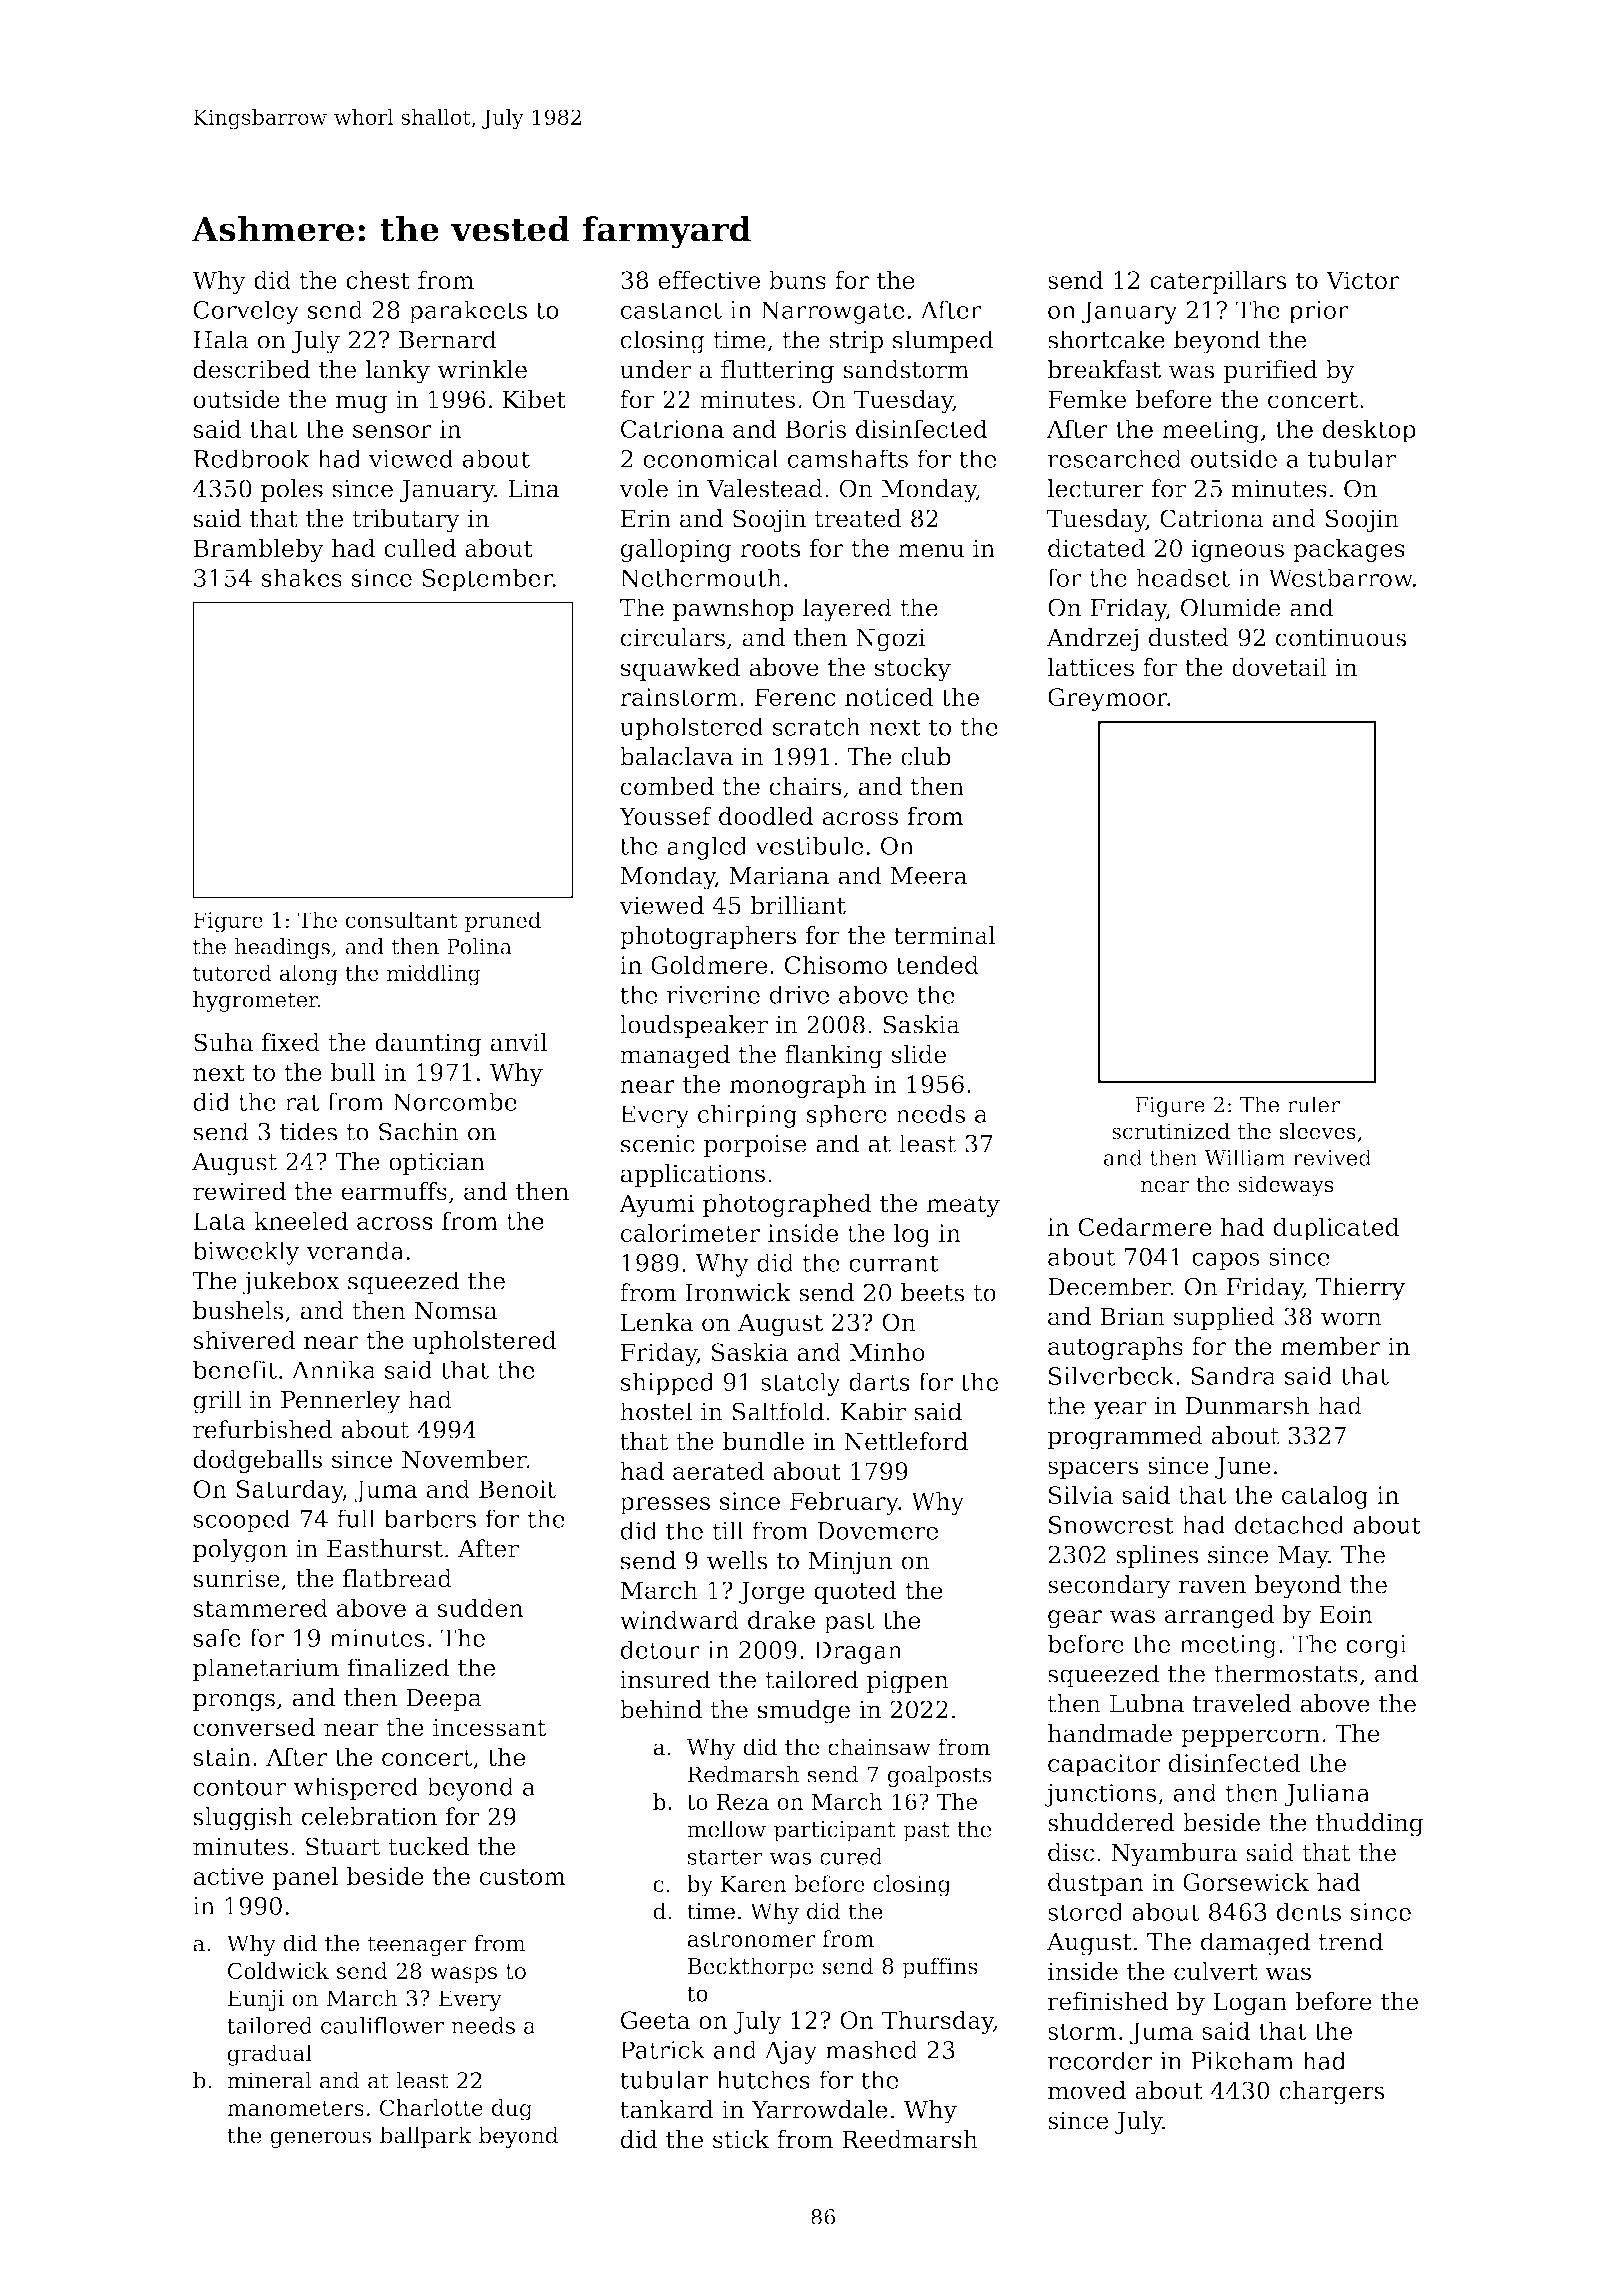 This page has height=2292, width=1620. Describe the element at coordinates (1107, 699) in the page. I see `Greymoor` at that location.
